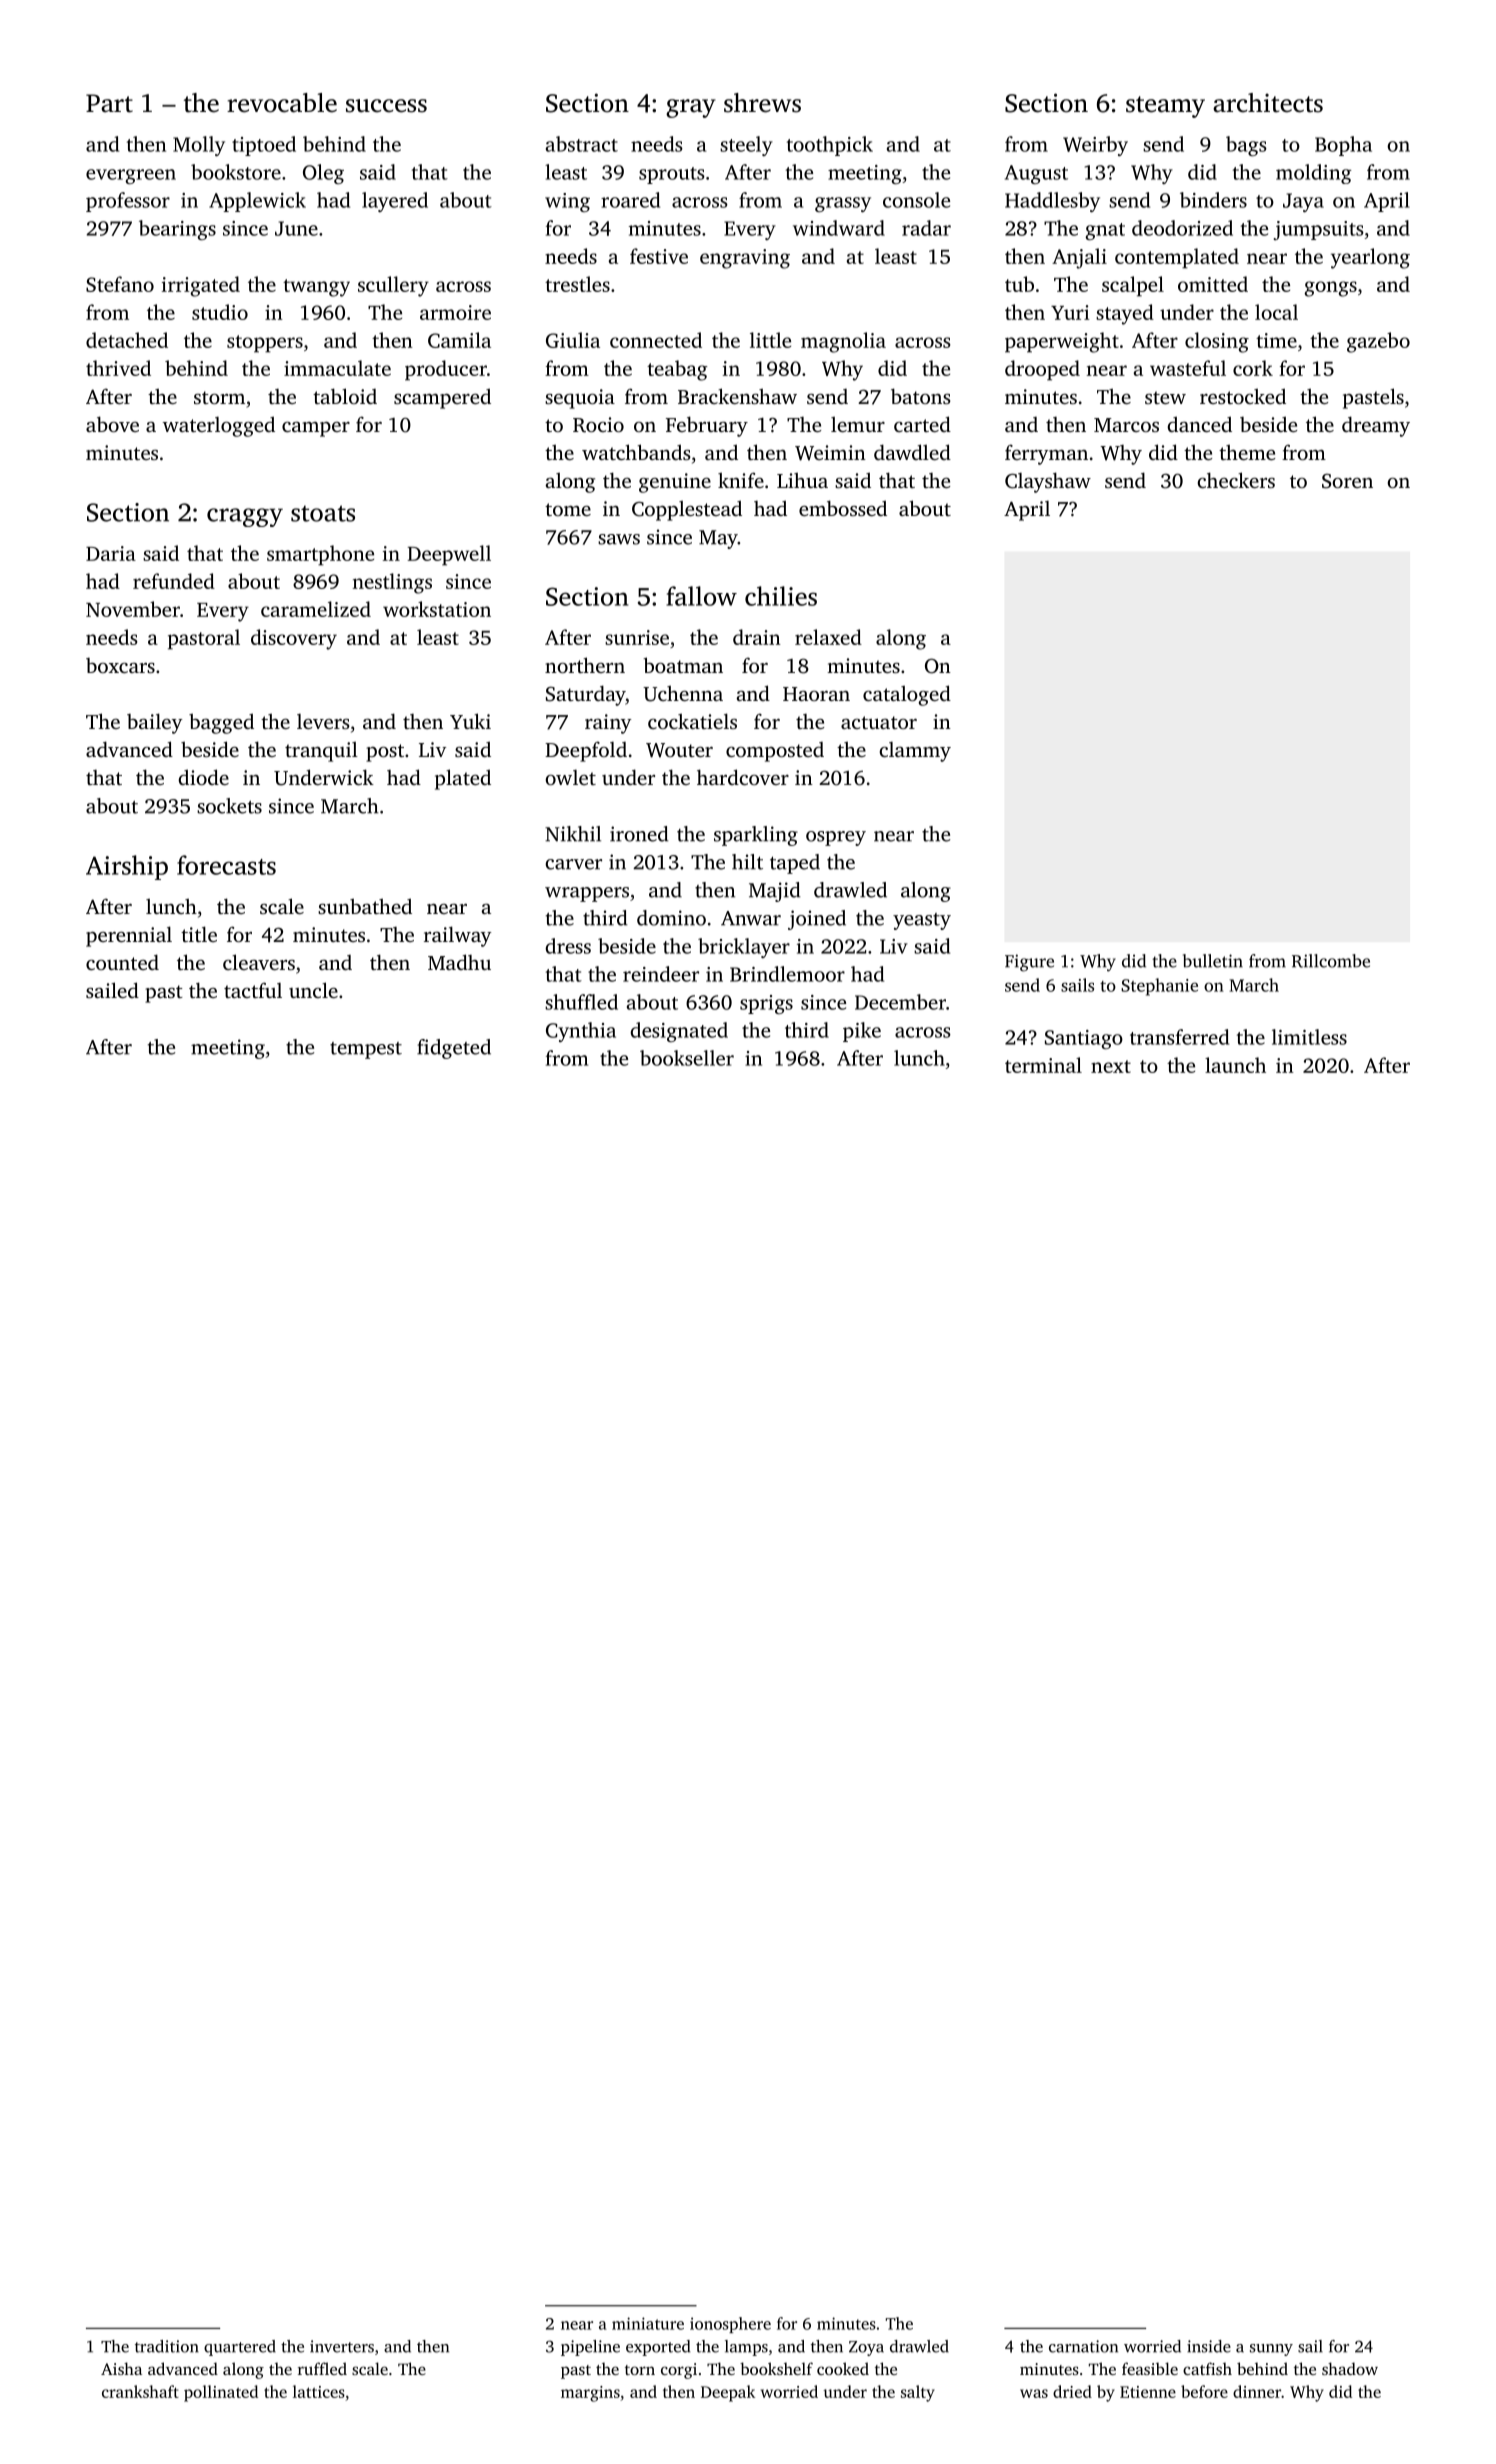 The height and width of the screenshot is (2464, 1496). I want to click on toothpick, so click(830, 146).
